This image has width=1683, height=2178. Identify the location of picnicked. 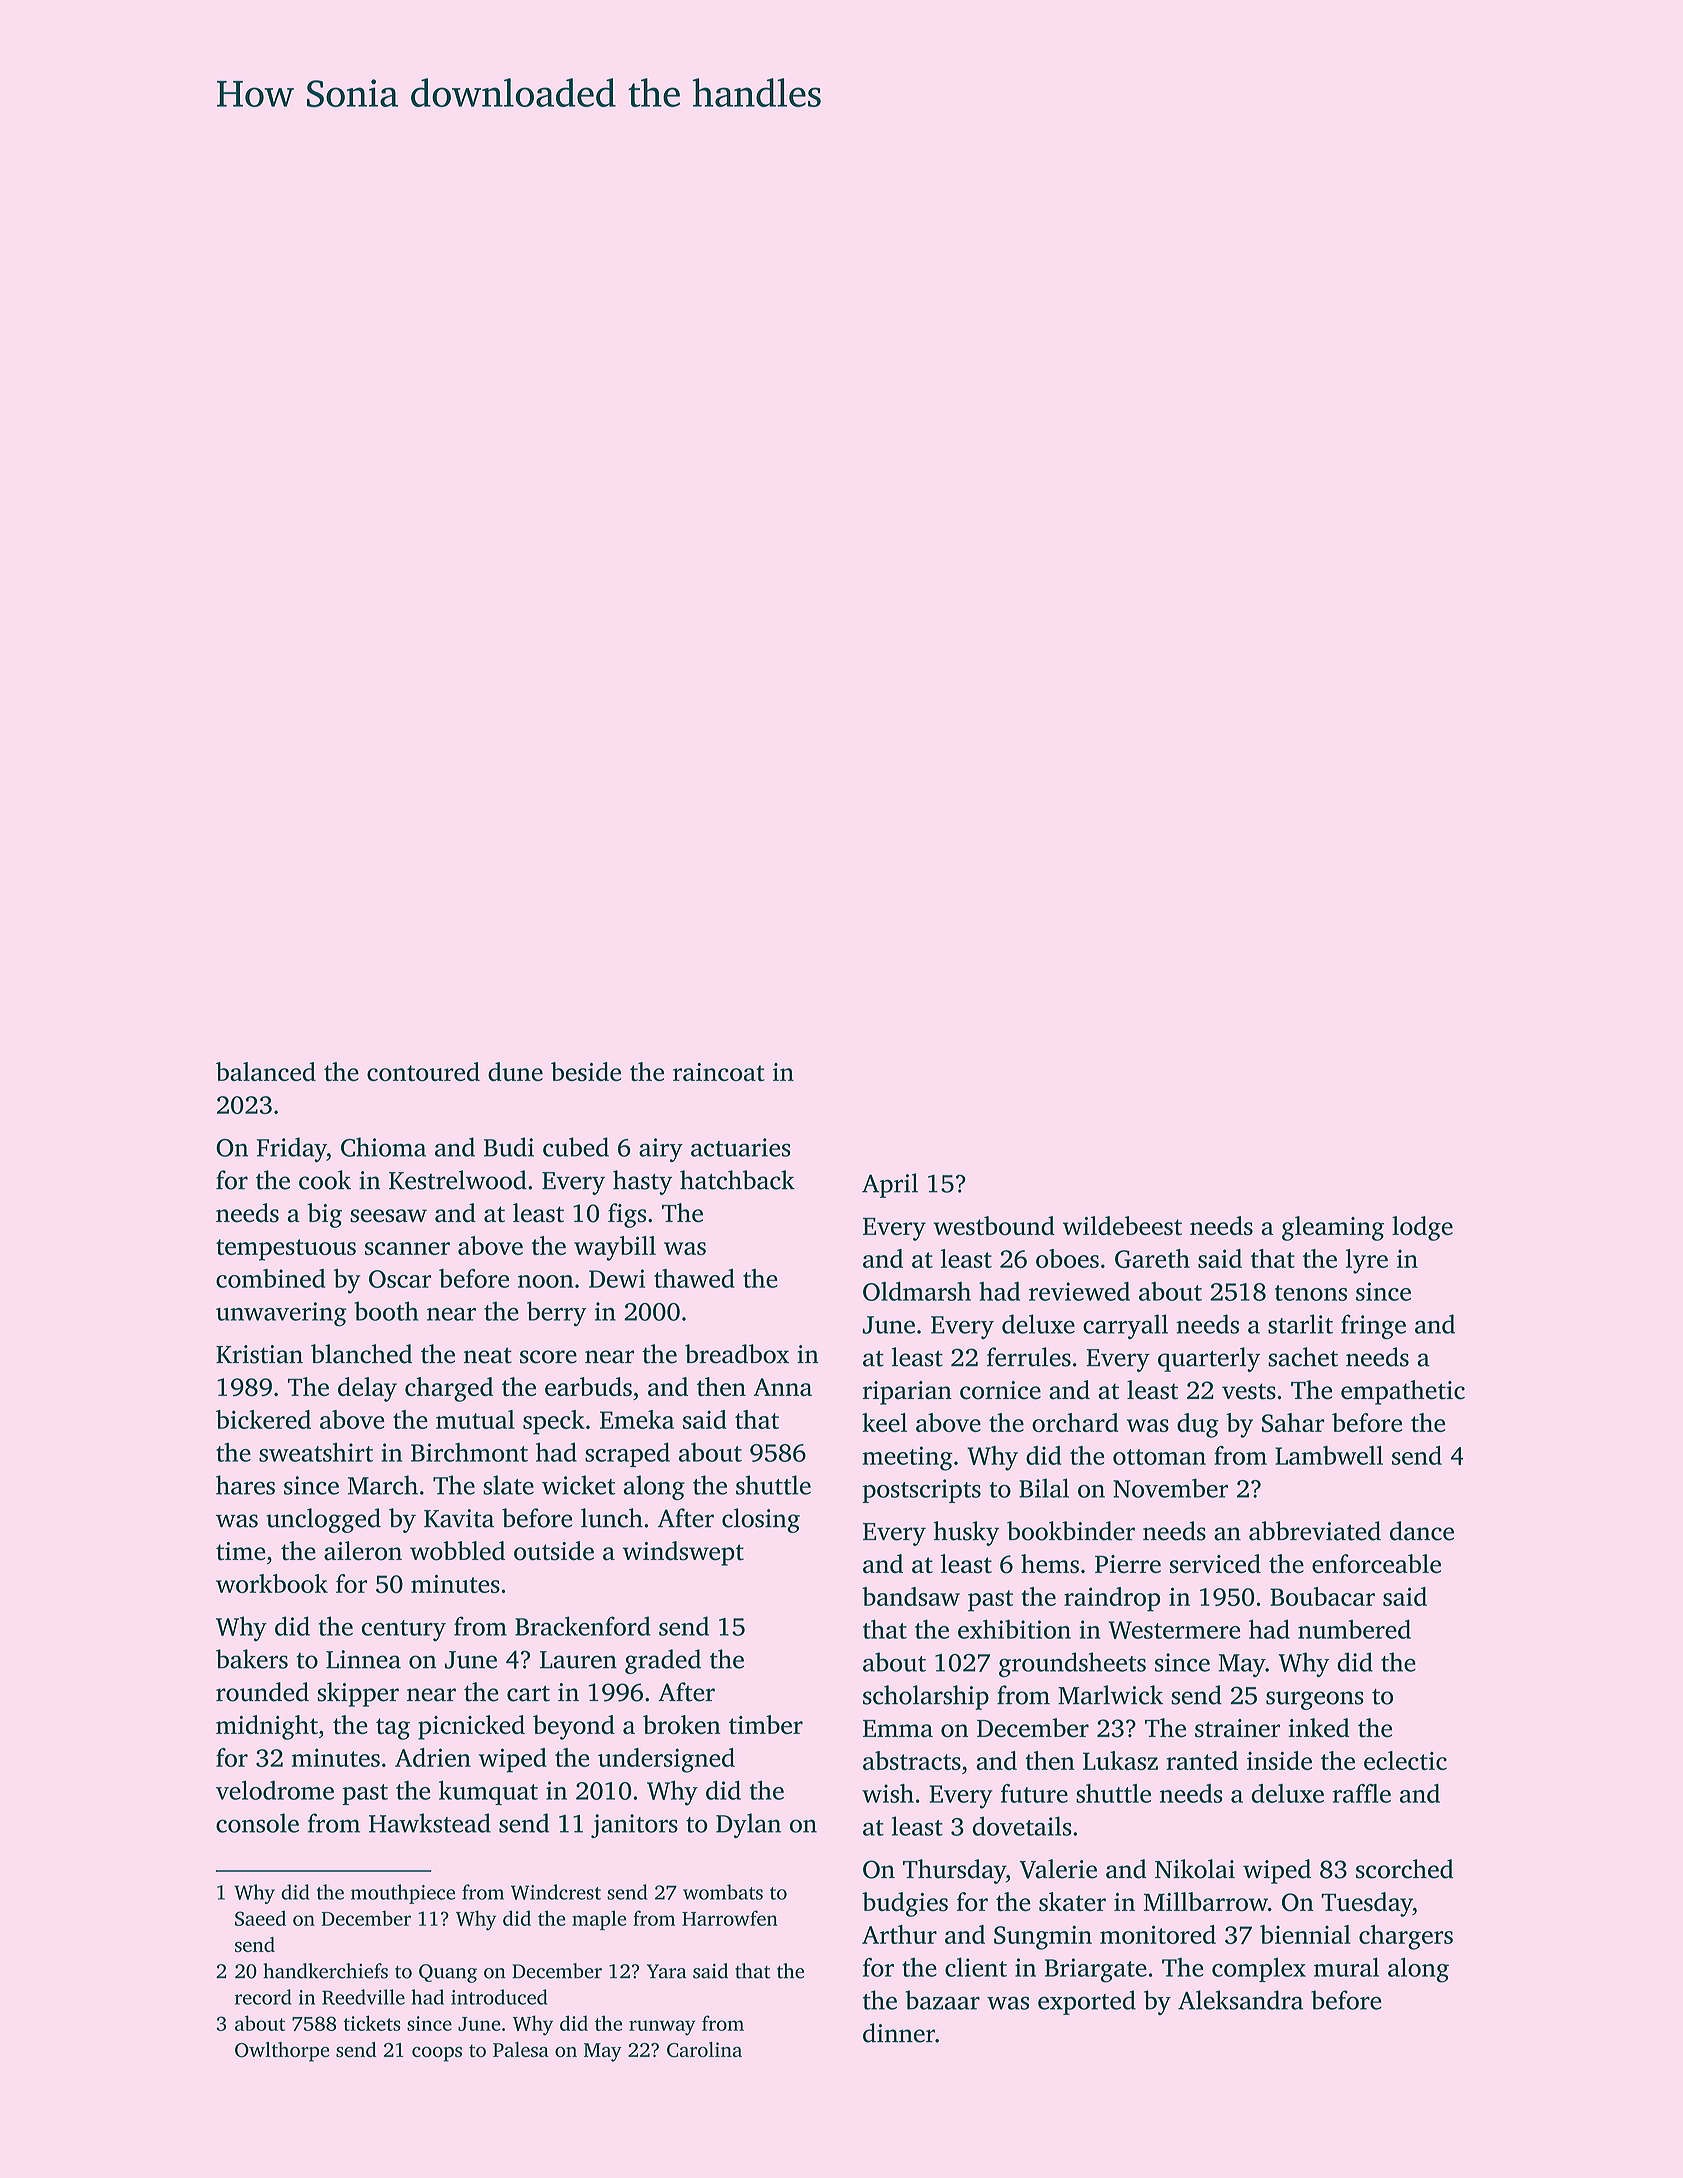
(471, 1727).
